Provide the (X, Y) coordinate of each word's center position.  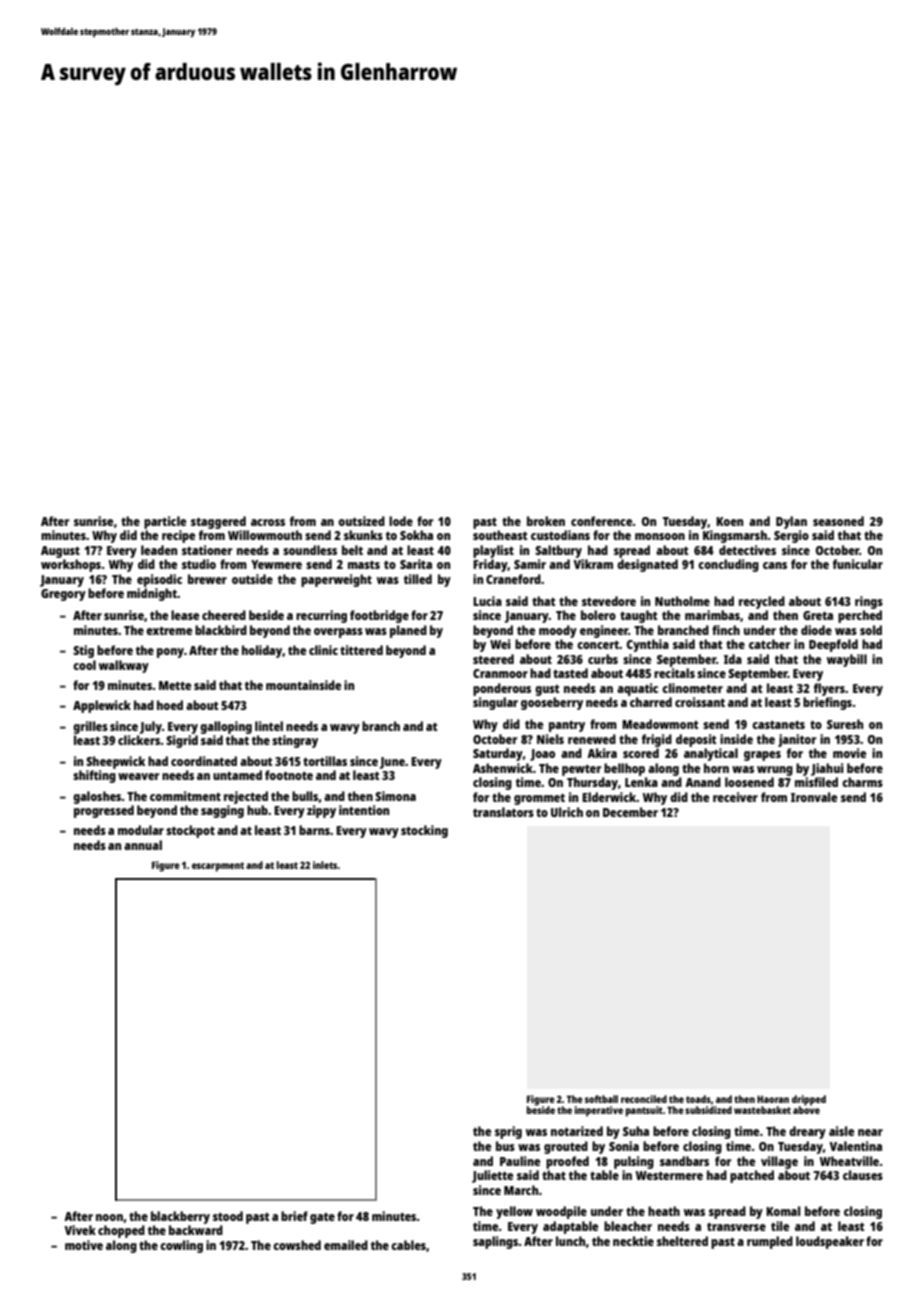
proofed (567, 1162)
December (630, 812)
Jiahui (827, 769)
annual (143, 845)
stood (228, 1216)
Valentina (855, 1146)
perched (860, 616)
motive (84, 1245)
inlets (325, 865)
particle (165, 522)
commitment (185, 796)
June (392, 763)
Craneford (513, 579)
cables (408, 1245)
